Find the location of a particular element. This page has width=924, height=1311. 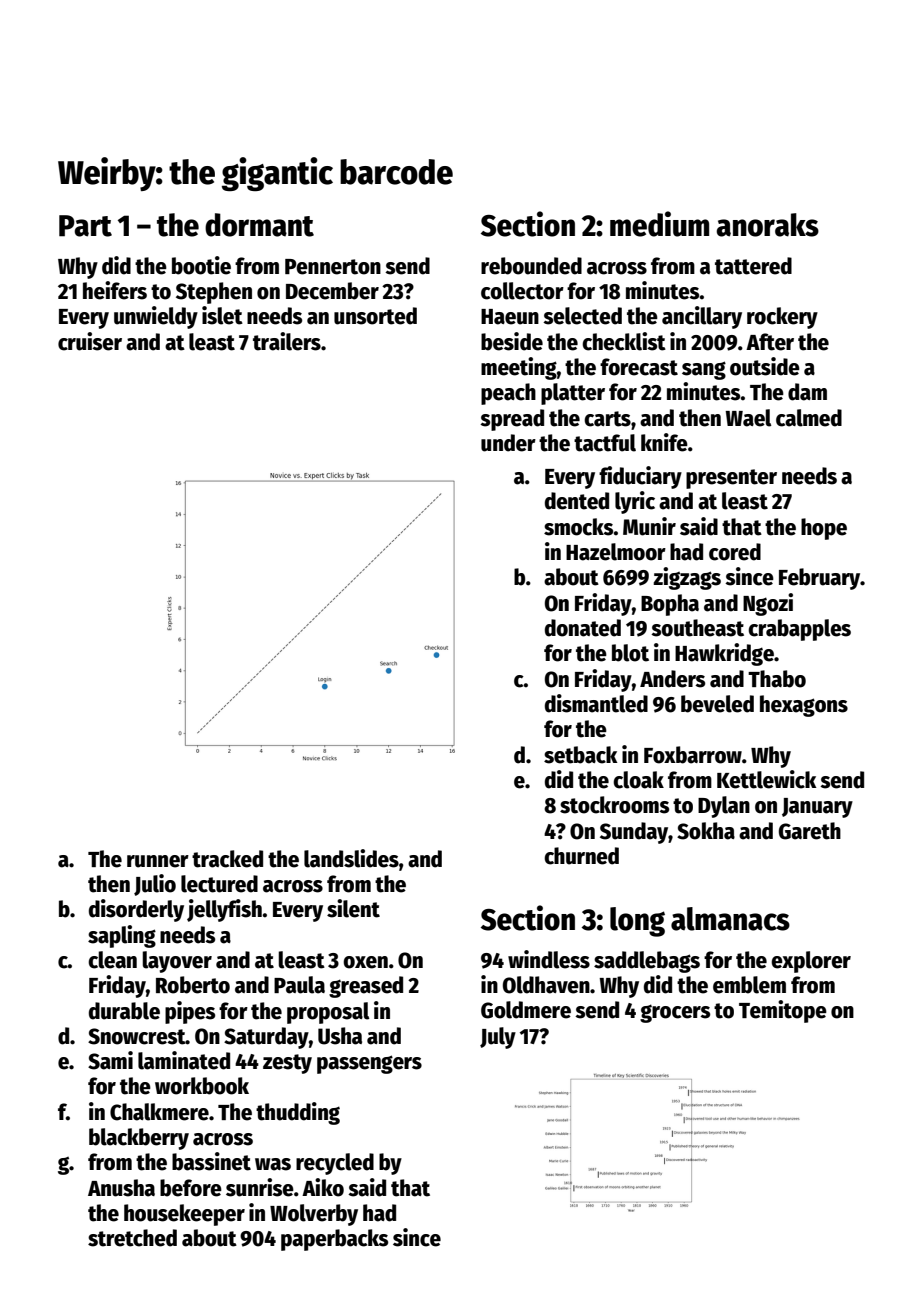

churned is located at coordinates (581, 856).
